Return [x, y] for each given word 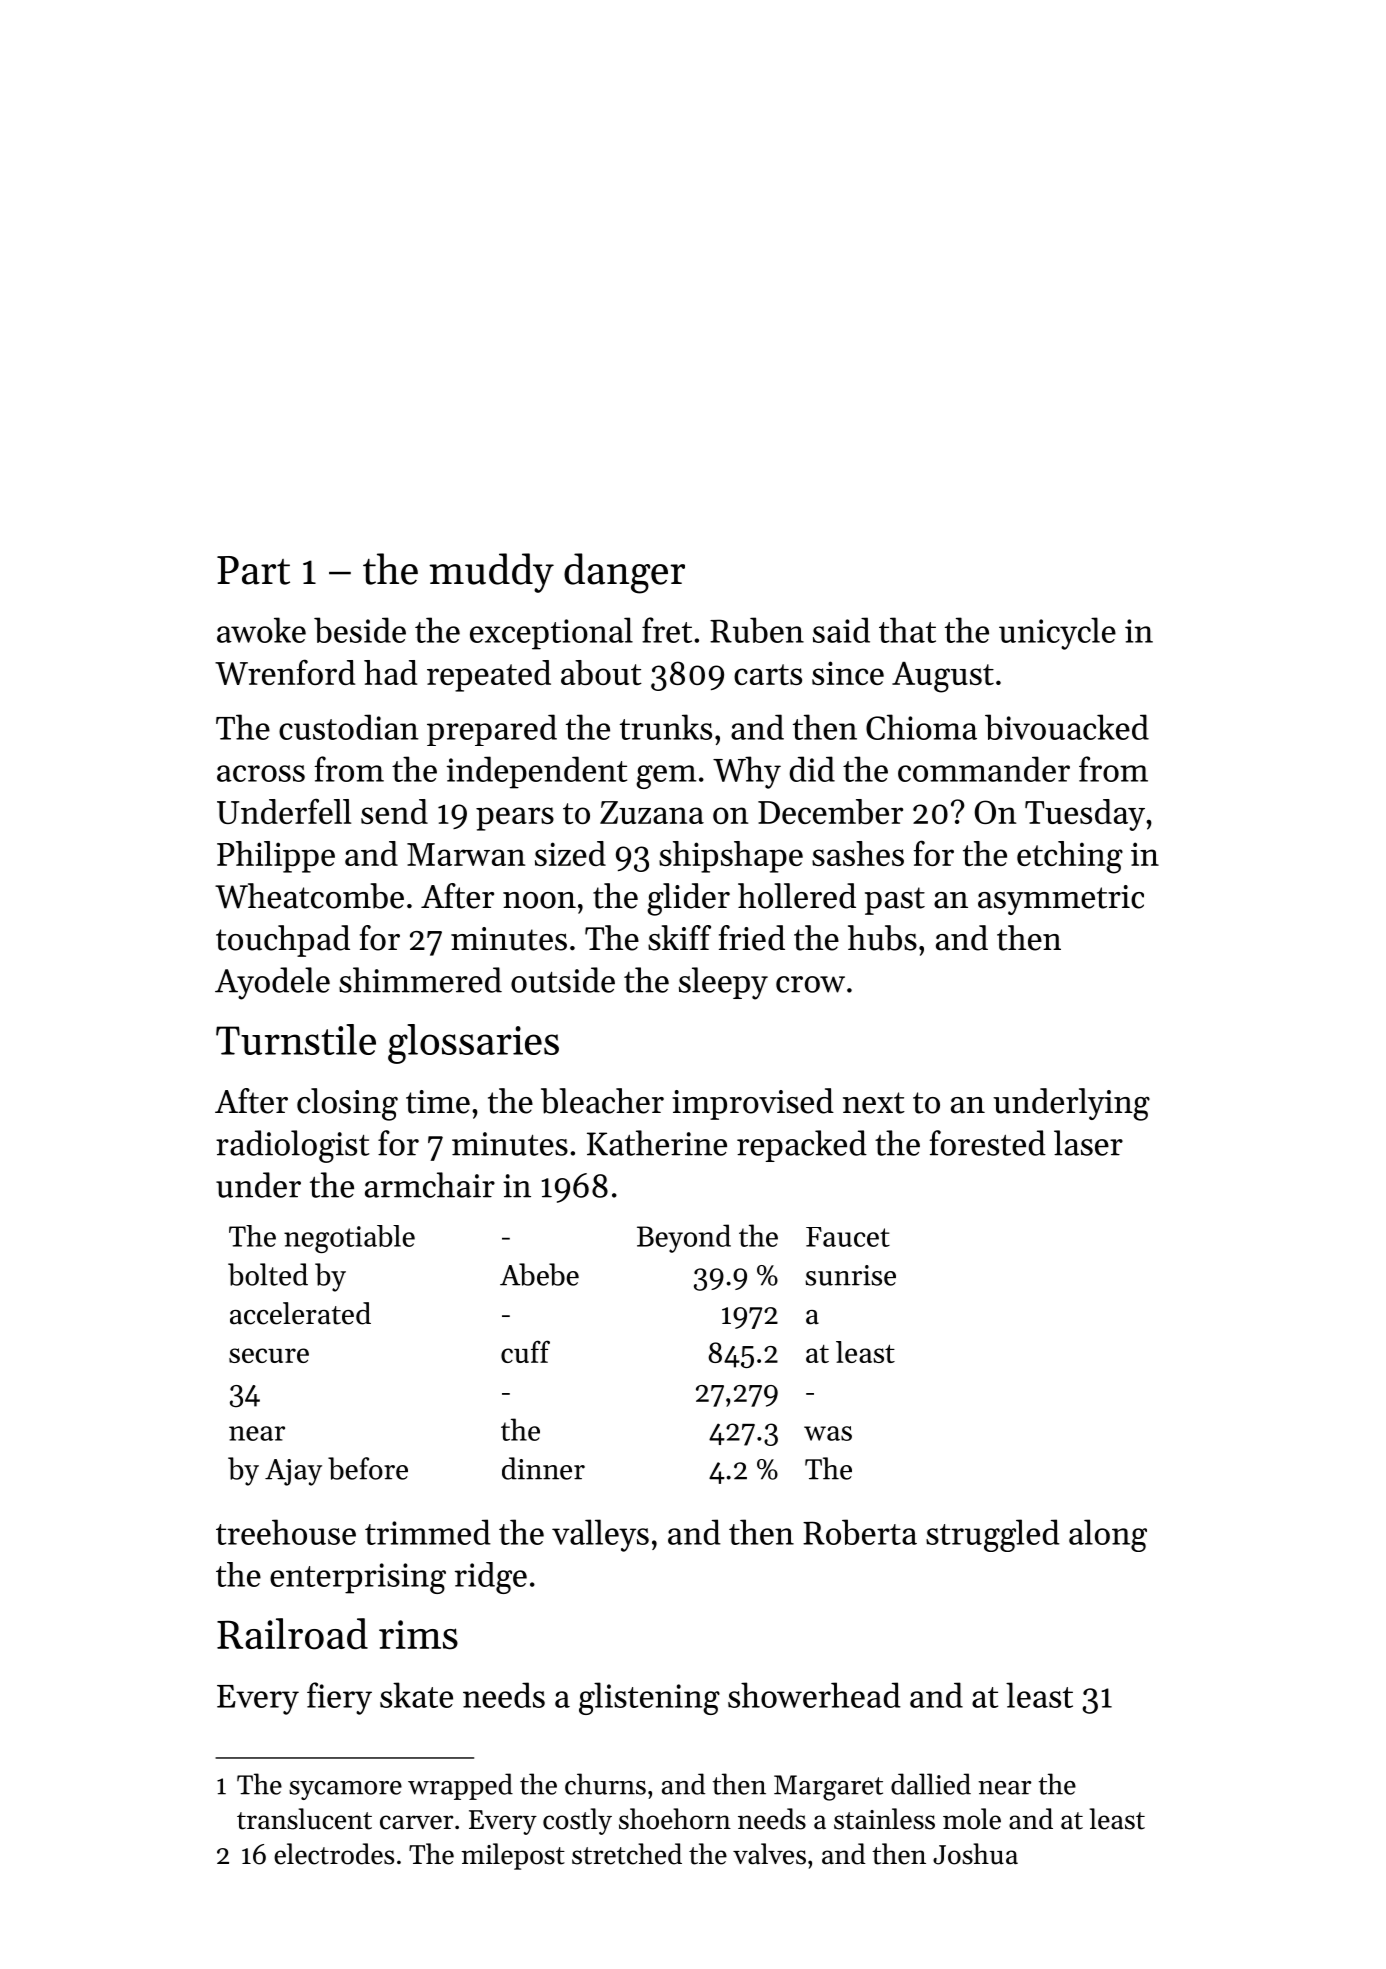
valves [769, 1854]
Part [253, 570]
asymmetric [1061, 900]
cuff [525, 1351]
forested [988, 1143]
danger [624, 573]
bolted [268, 1274]
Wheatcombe [309, 896]
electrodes [334, 1854]
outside [563, 980]
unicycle [1057, 633]
